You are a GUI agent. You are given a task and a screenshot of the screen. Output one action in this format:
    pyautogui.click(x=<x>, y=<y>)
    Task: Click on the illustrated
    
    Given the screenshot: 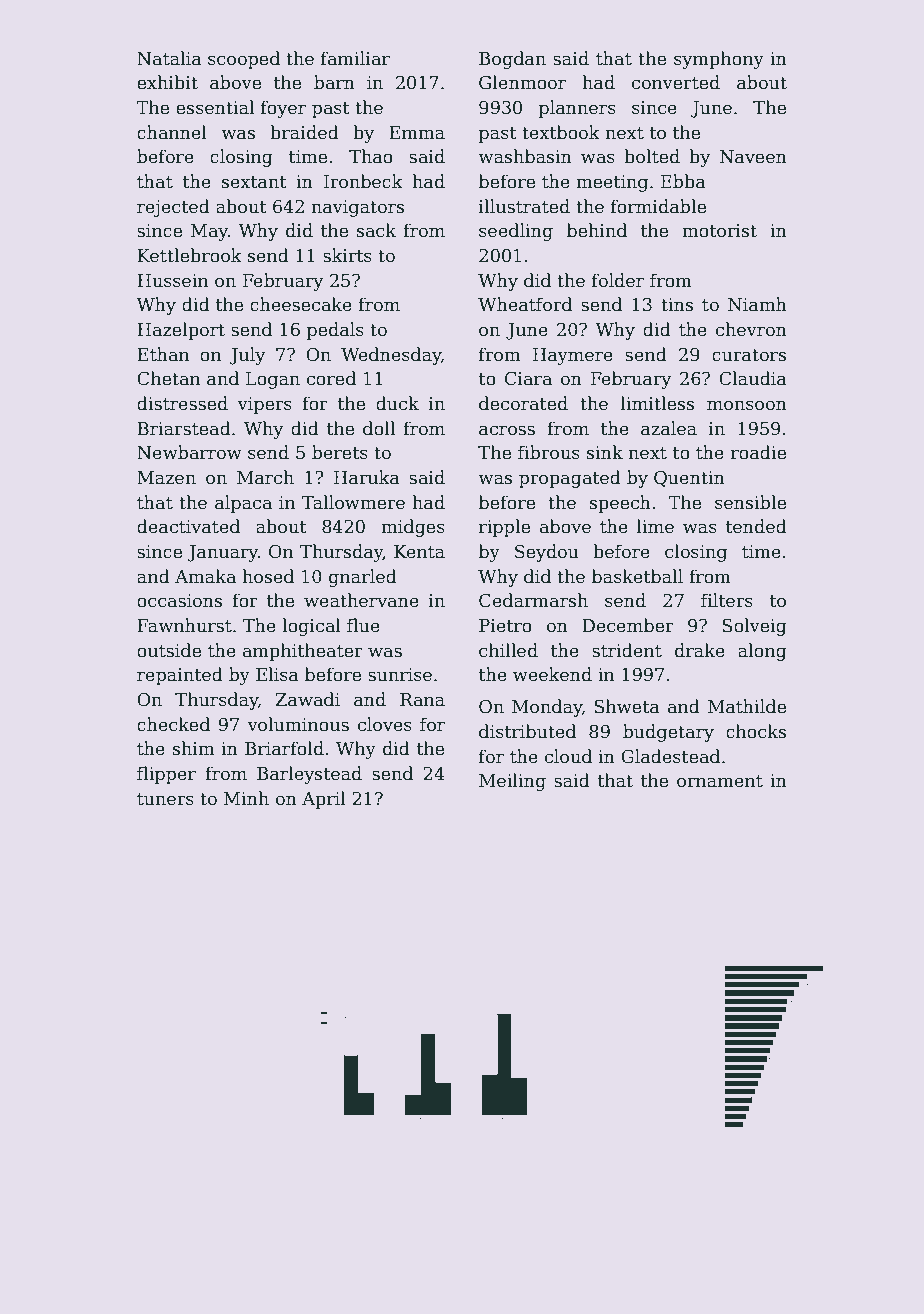 What is the action you would take?
    pyautogui.click(x=524, y=206)
